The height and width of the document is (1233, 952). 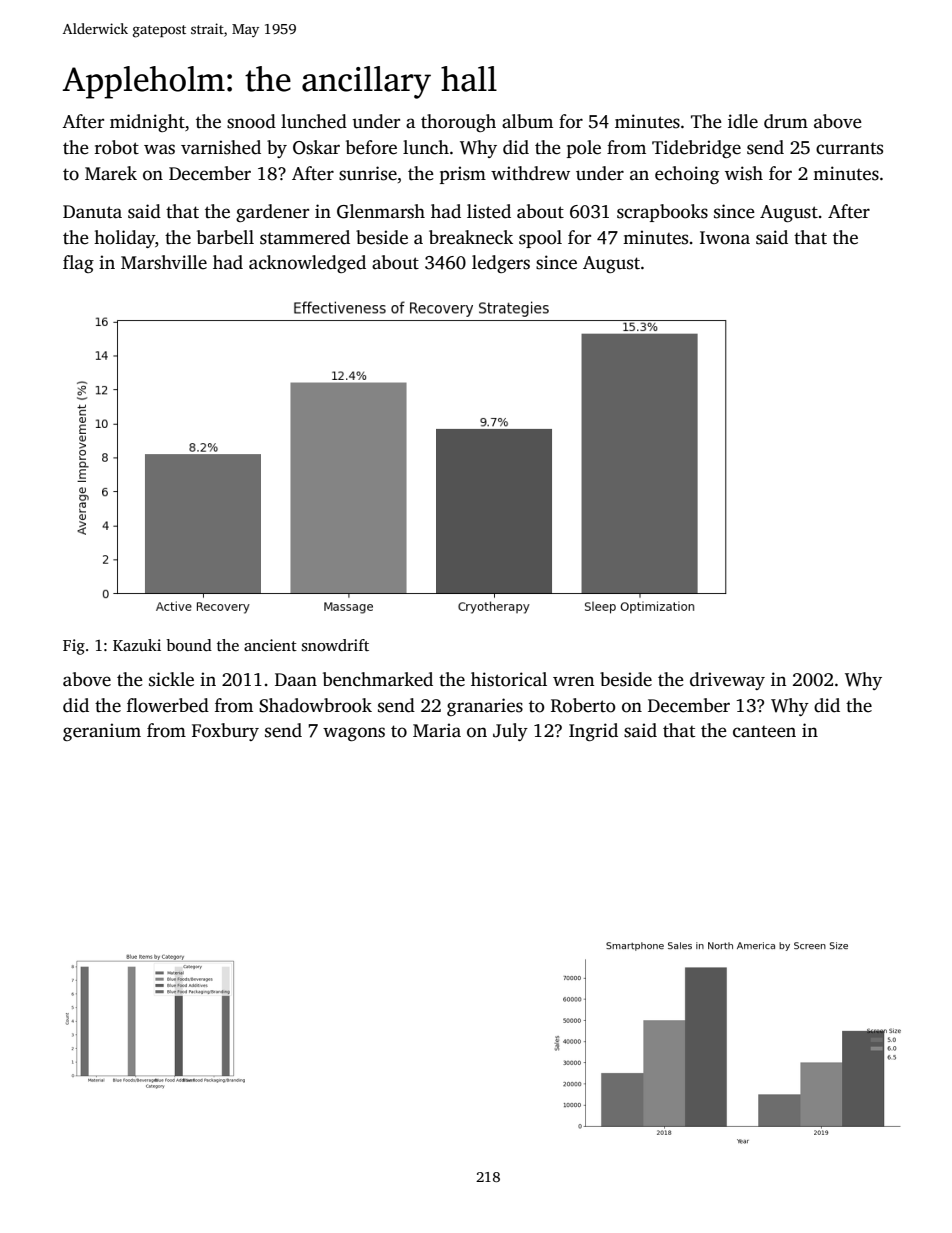 I want to click on album, so click(x=527, y=121).
